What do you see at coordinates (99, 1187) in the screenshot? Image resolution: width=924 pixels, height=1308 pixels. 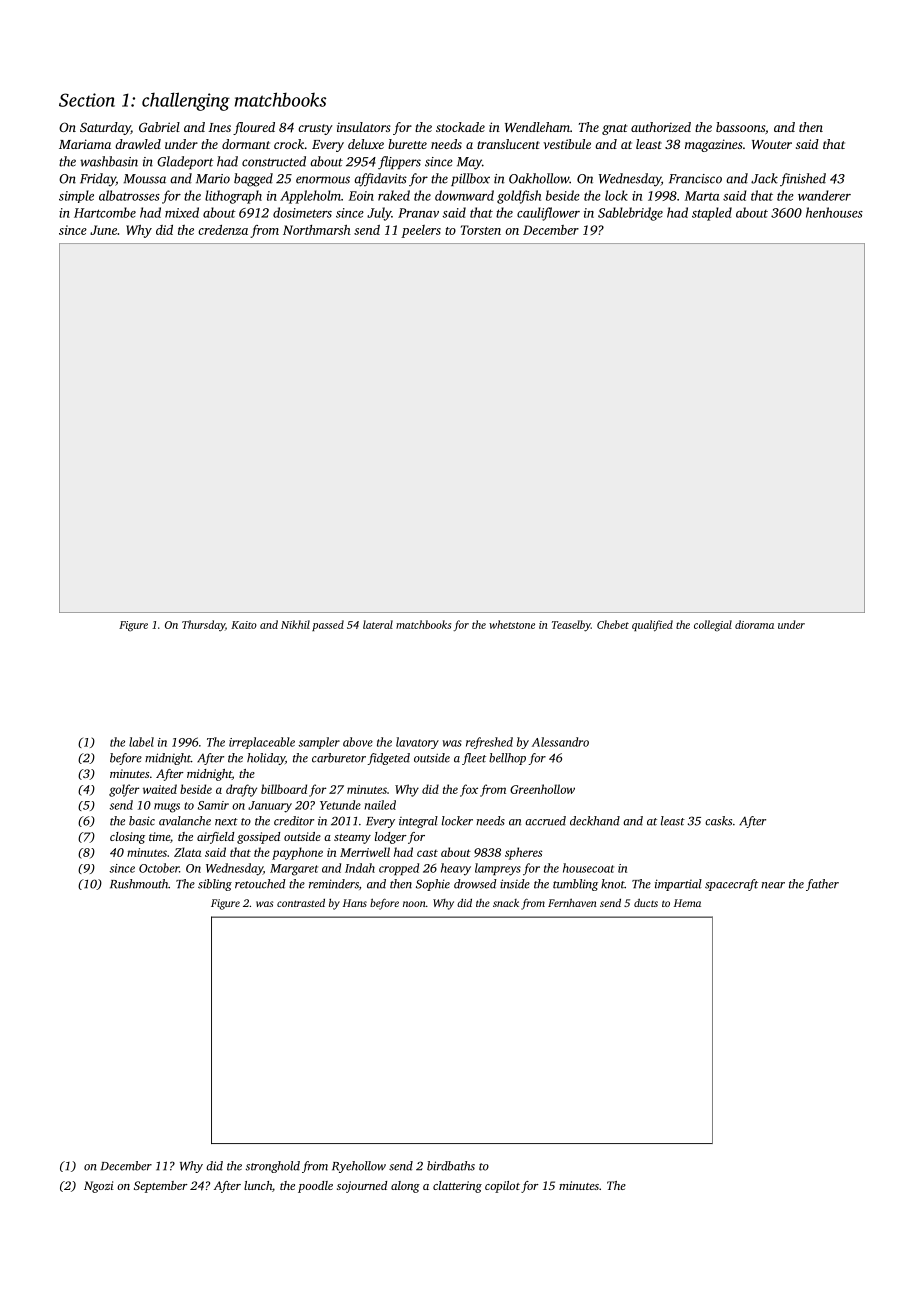 I see `Ngozi` at bounding box center [99, 1187].
